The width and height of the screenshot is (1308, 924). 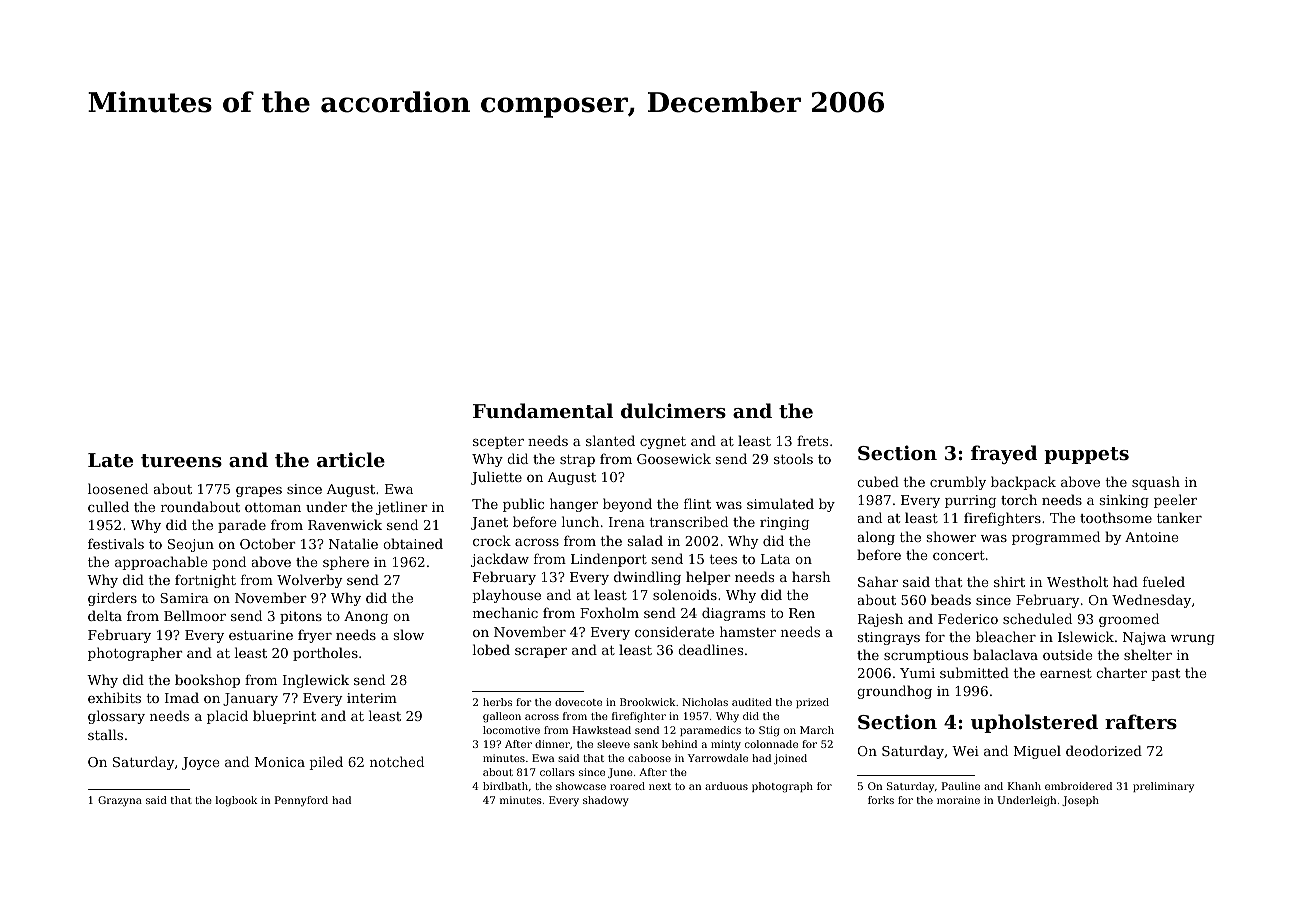 I want to click on Fundamental, so click(x=543, y=411).
